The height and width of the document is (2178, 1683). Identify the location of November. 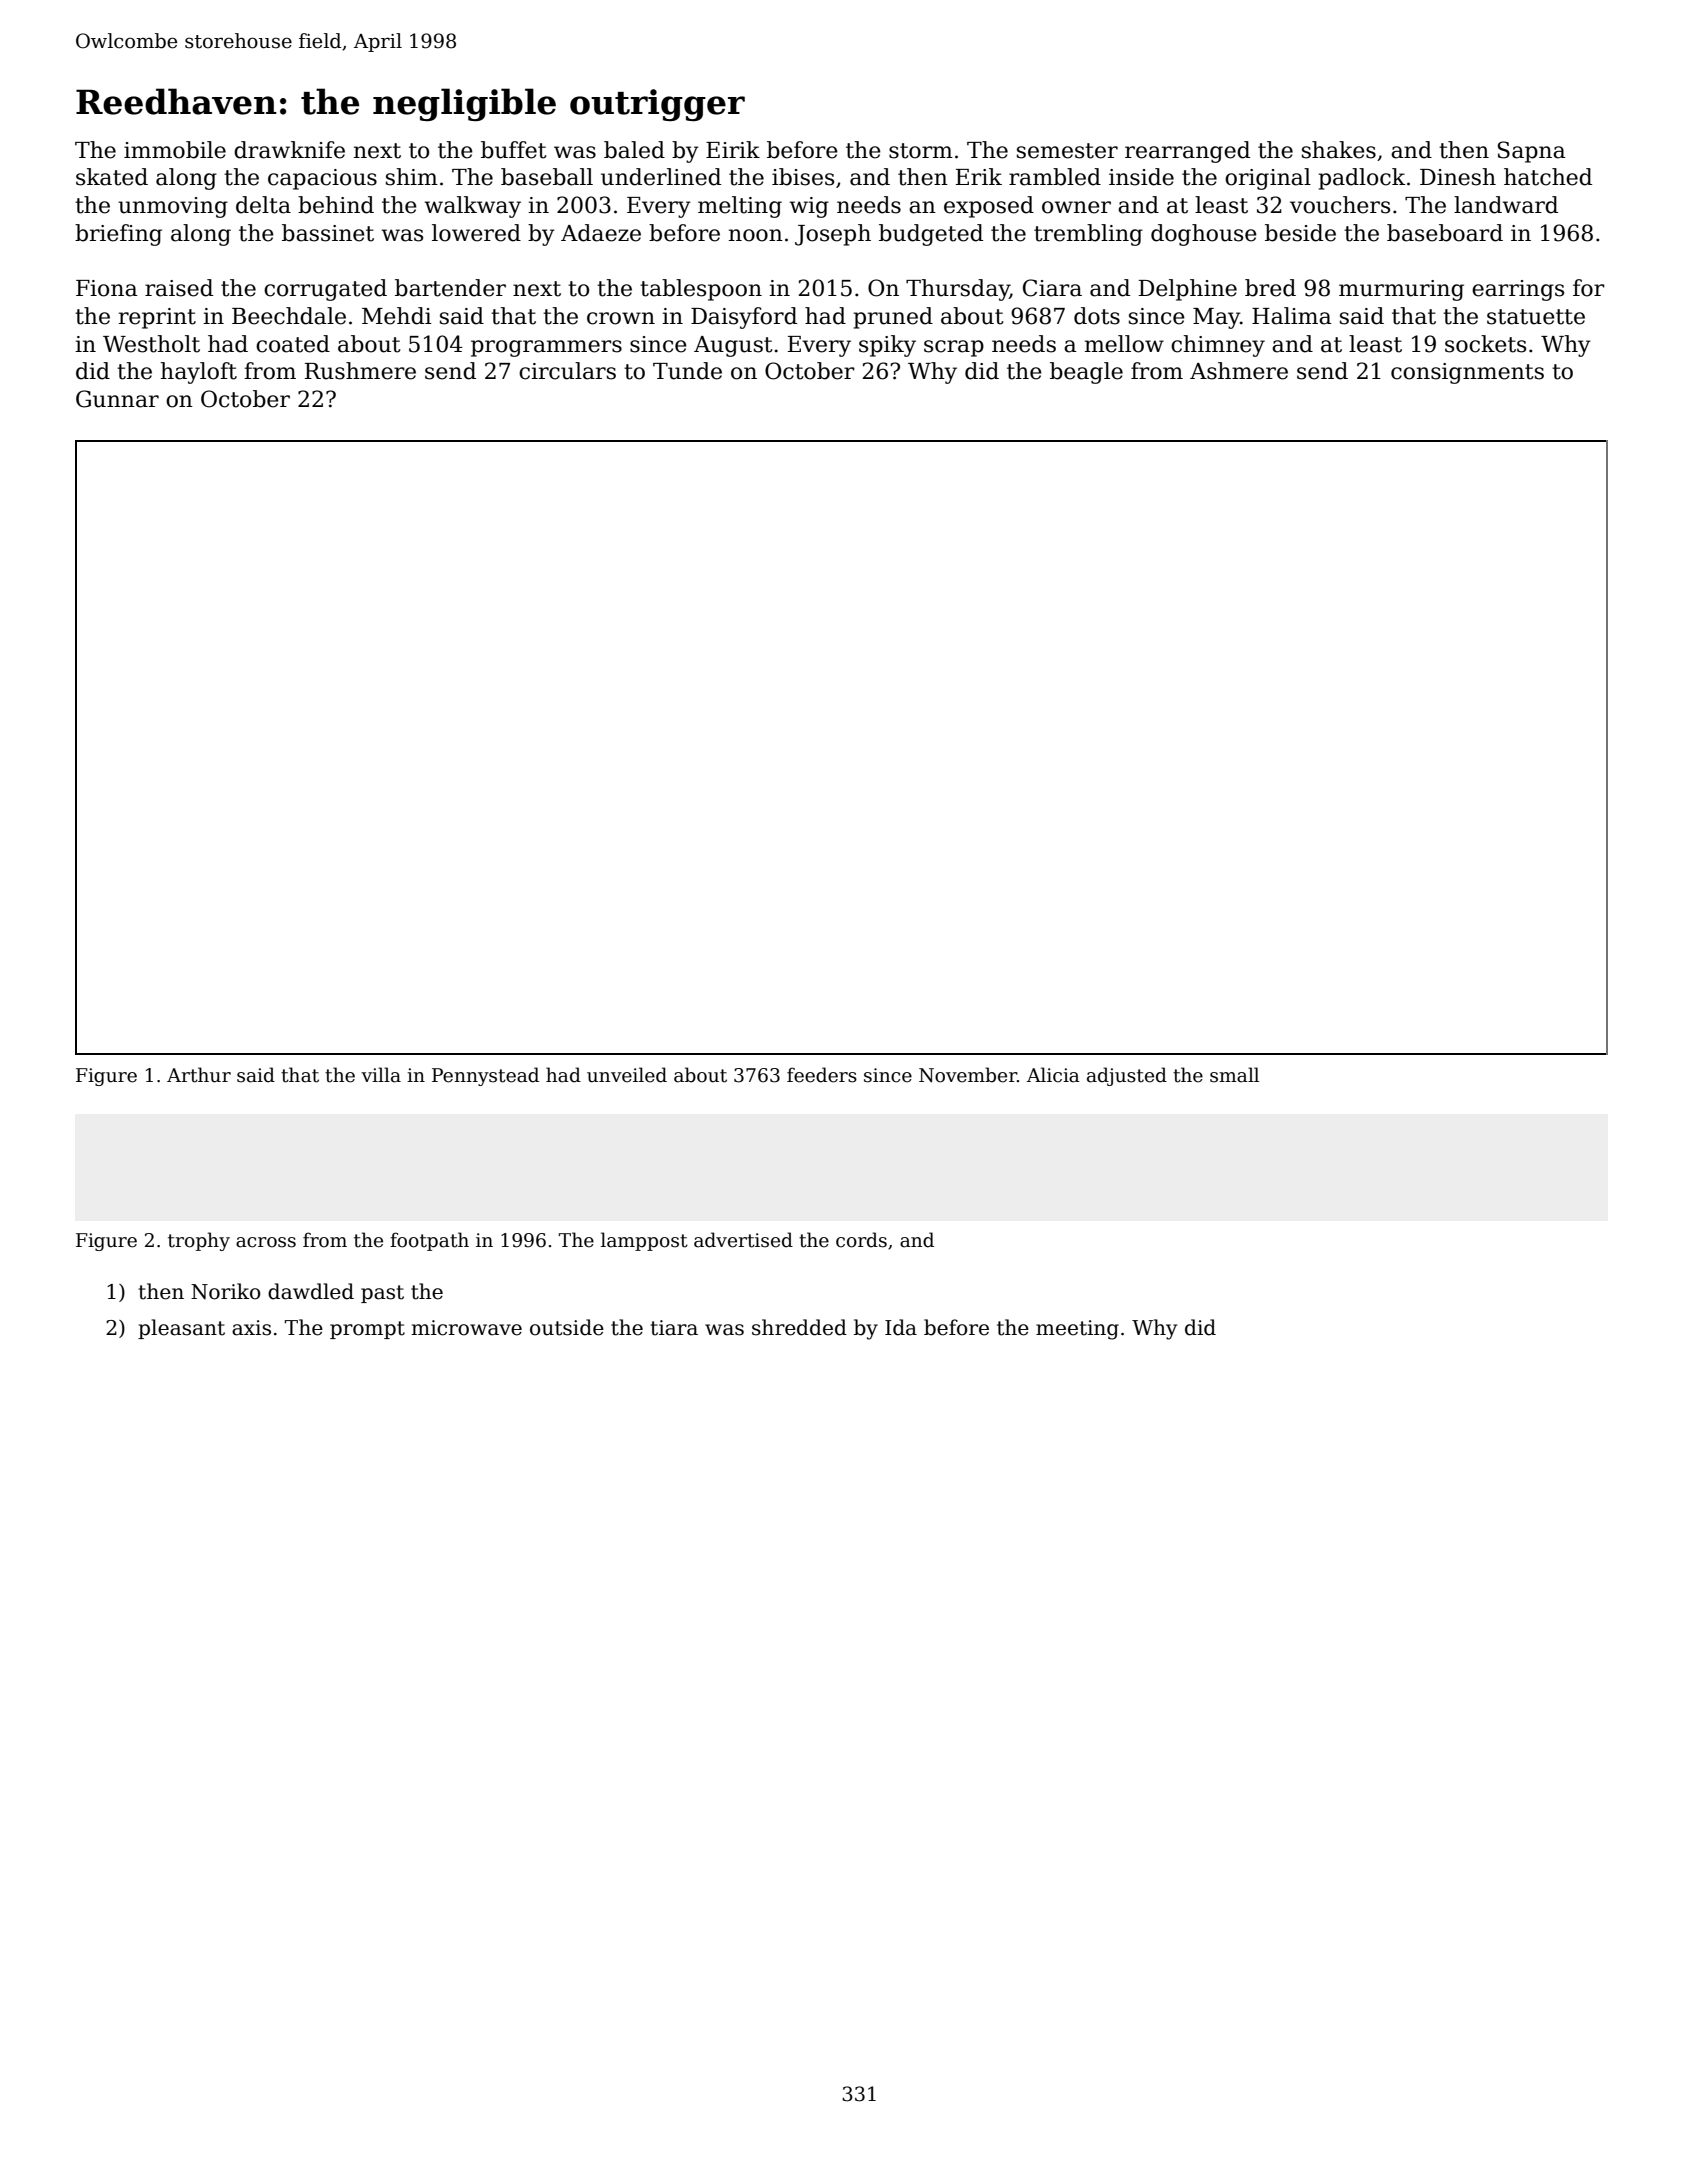
(968, 1075).
